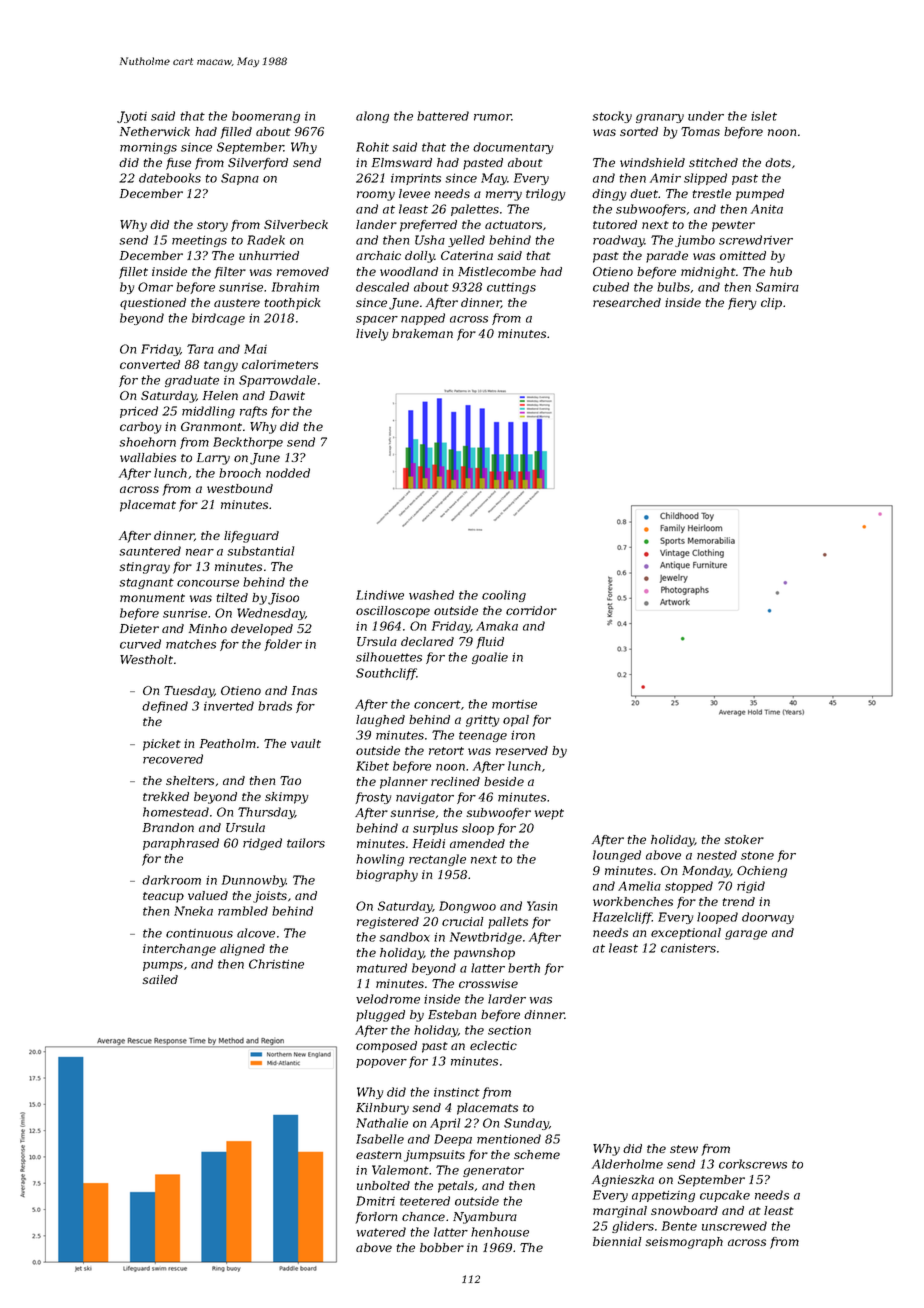  I want to click on Netherwick, so click(155, 131).
